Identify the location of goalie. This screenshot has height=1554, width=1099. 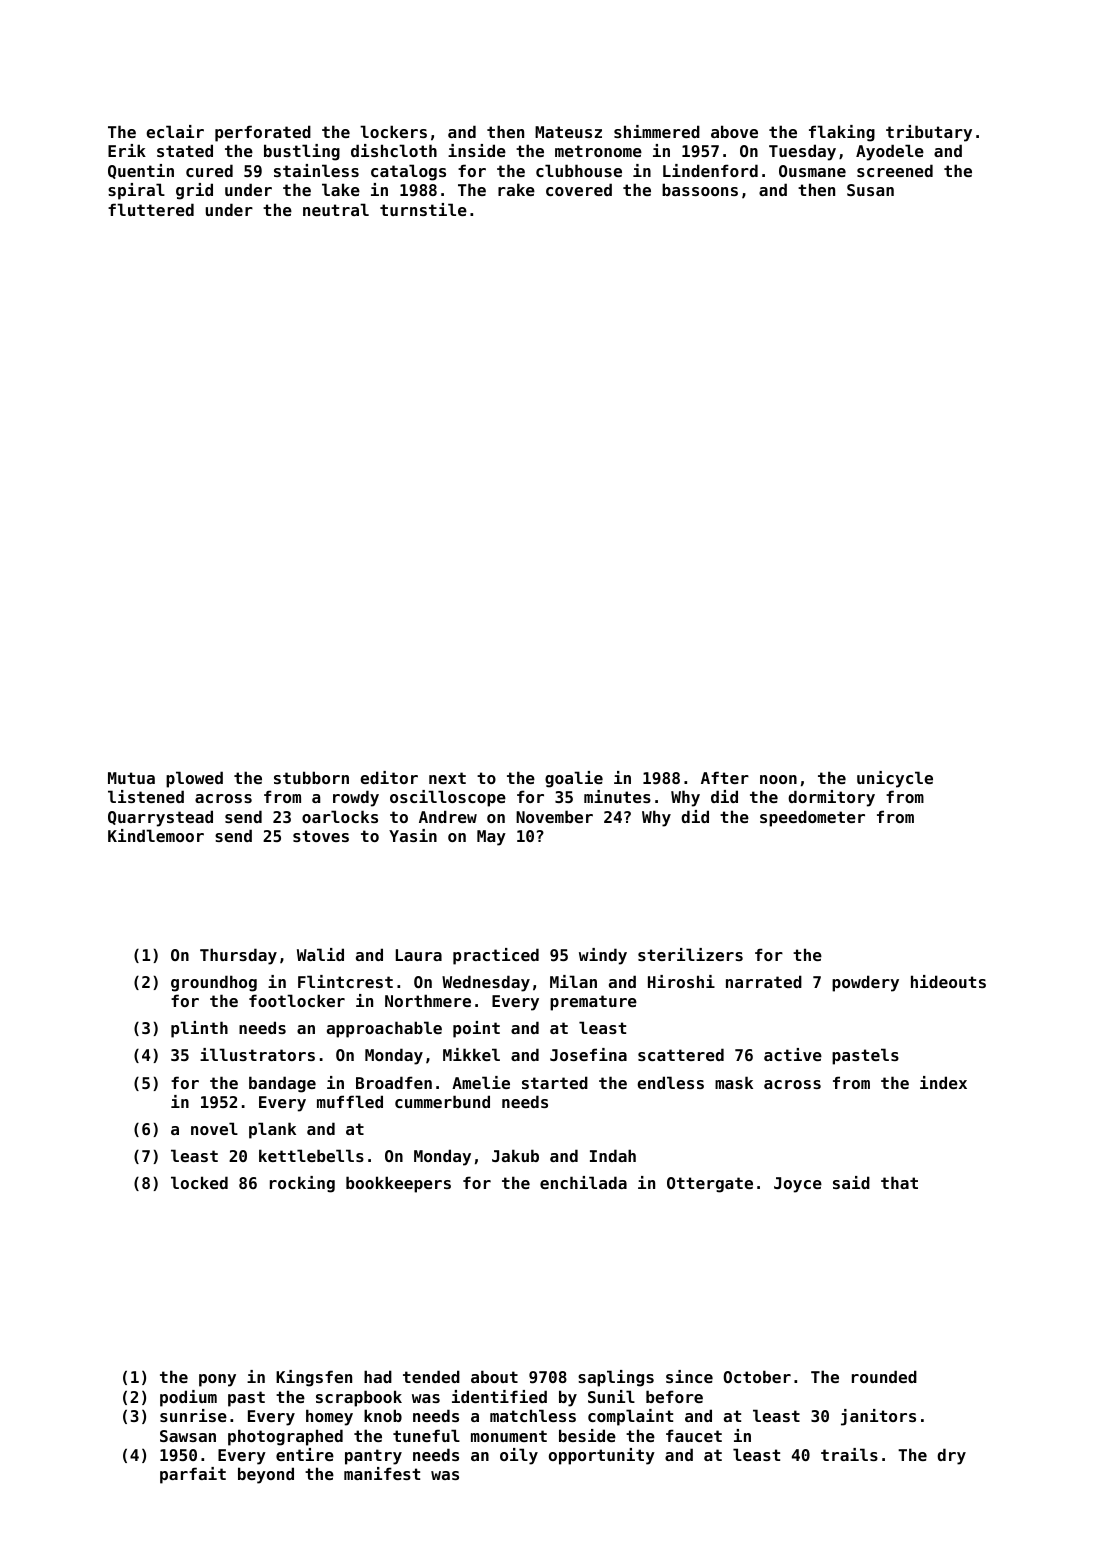
(574, 779).
